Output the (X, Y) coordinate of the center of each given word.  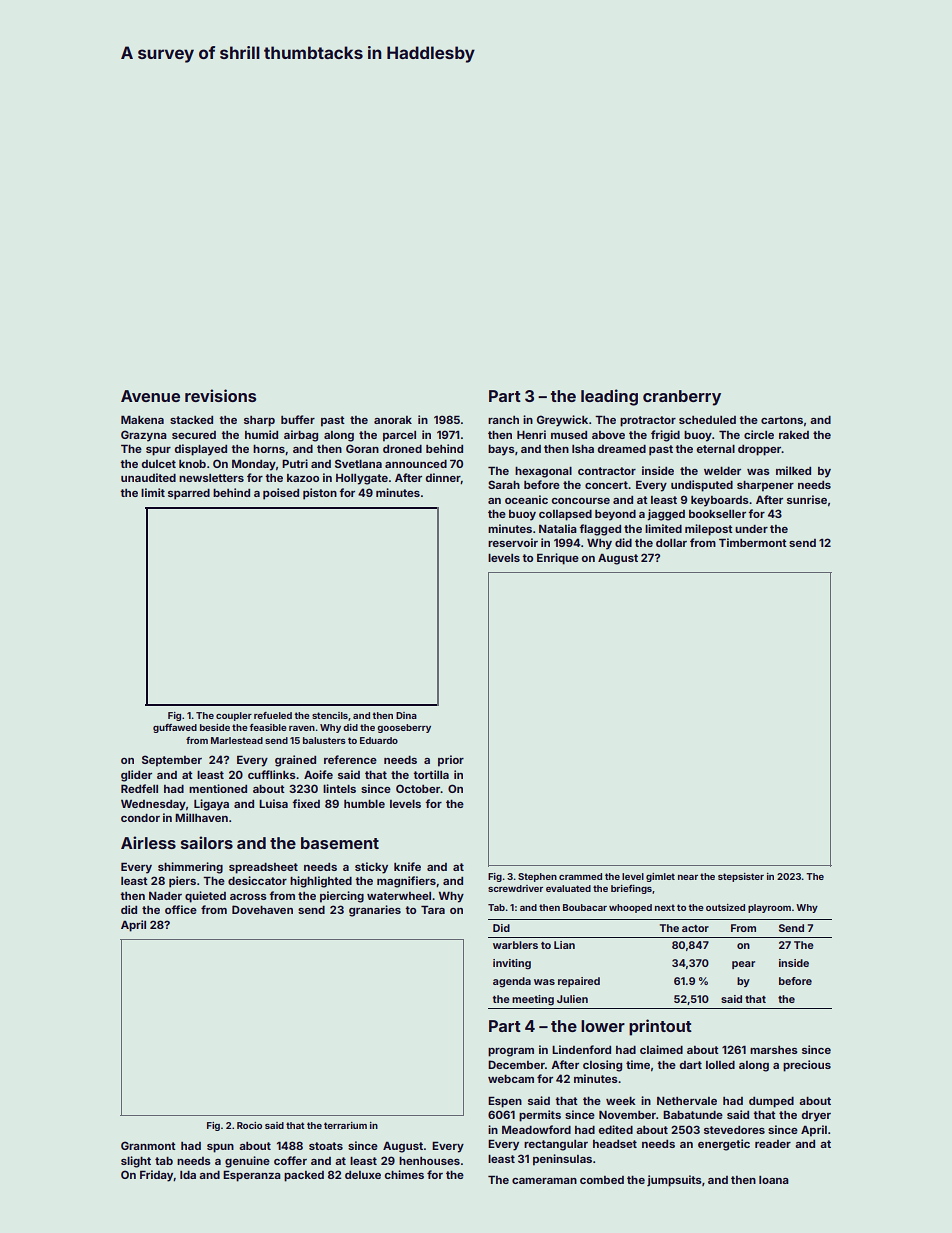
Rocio (249, 1125)
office (181, 909)
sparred (189, 494)
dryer (816, 1116)
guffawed (175, 728)
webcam (511, 1079)
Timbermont (753, 542)
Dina (406, 715)
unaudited (148, 477)
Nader (165, 896)
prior (451, 761)
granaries (375, 911)
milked (793, 470)
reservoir (513, 542)
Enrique (558, 559)
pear (743, 965)
